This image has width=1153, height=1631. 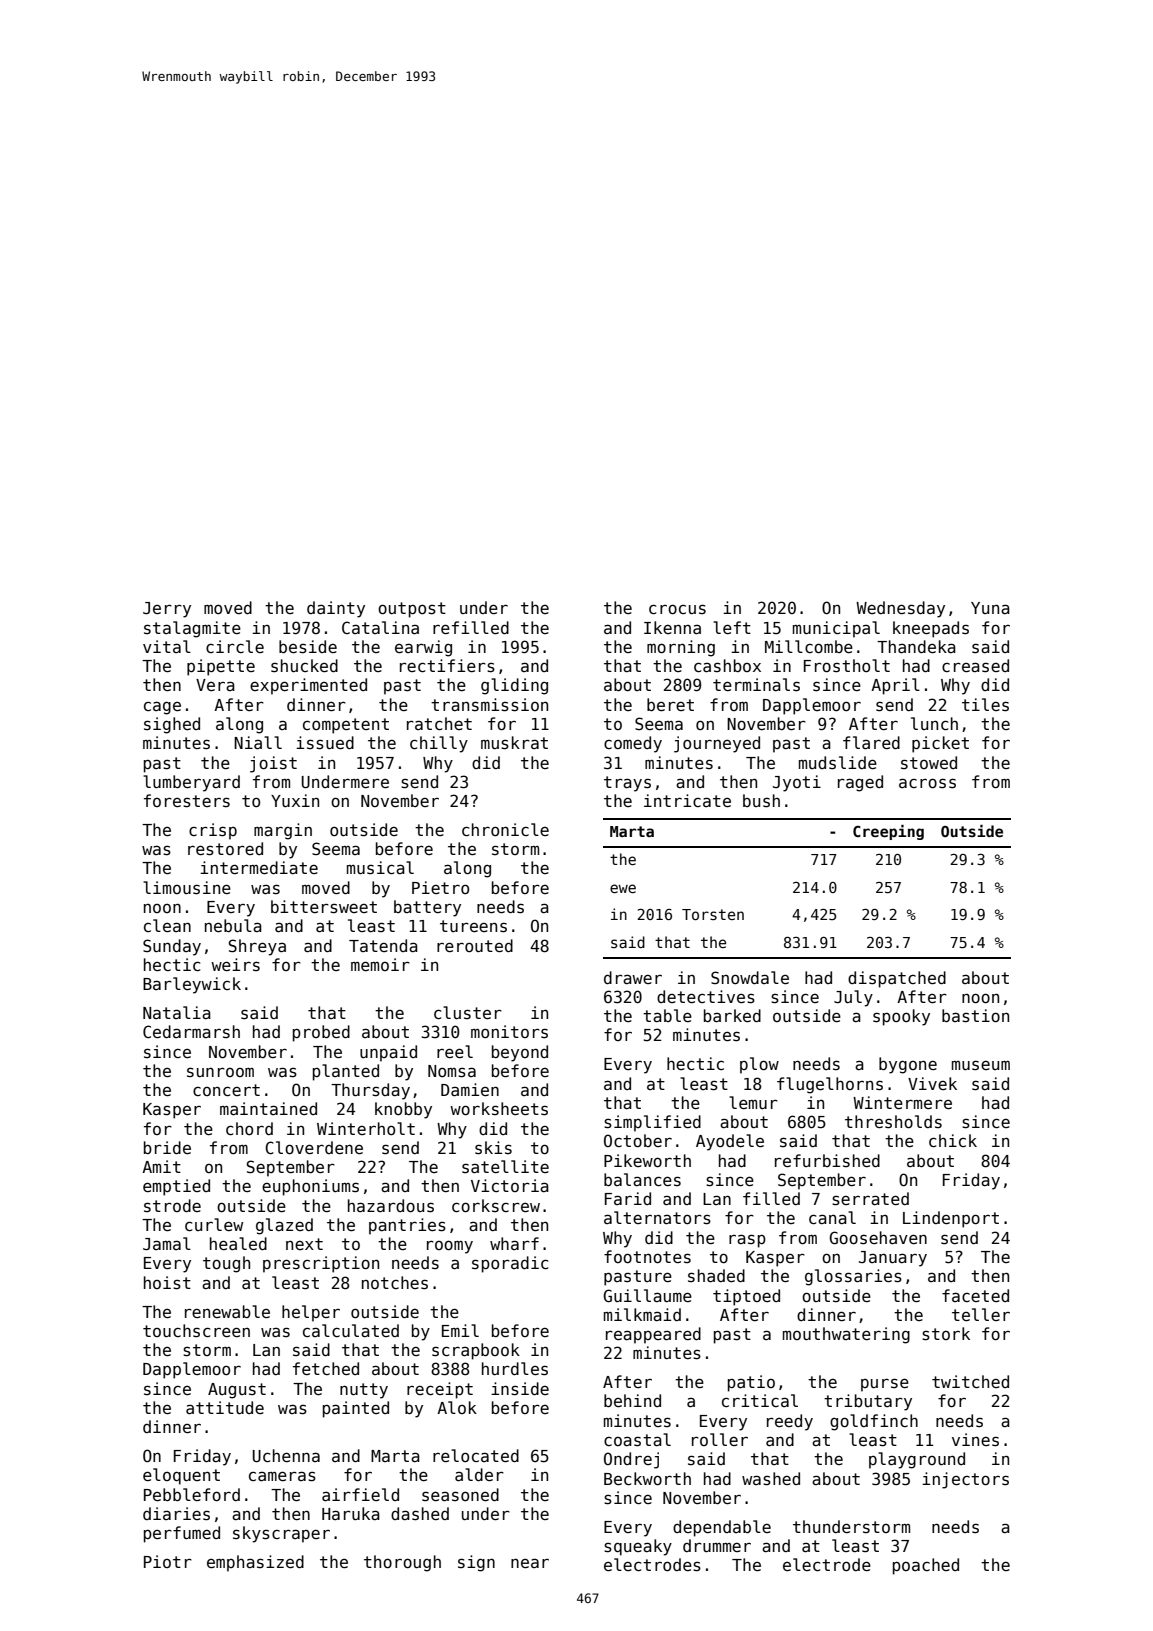 What do you see at coordinates (284, 1226) in the image?
I see `glazed` at bounding box center [284, 1226].
